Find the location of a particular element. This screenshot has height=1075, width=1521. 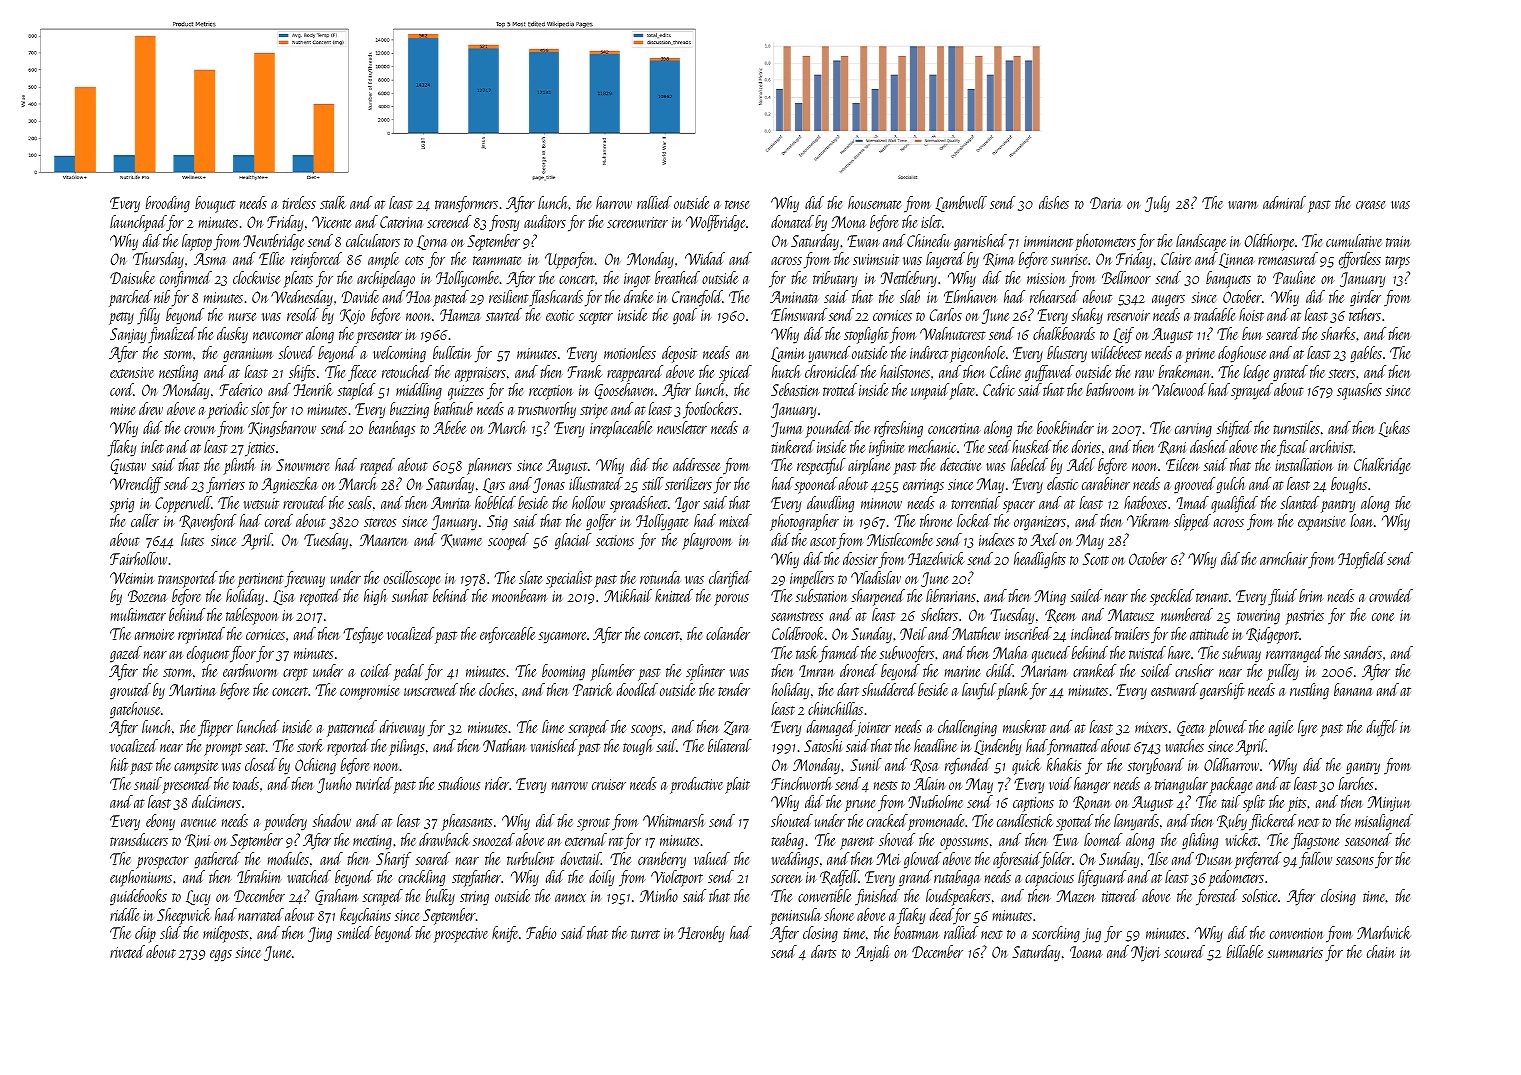

rustling is located at coordinates (1309, 691).
